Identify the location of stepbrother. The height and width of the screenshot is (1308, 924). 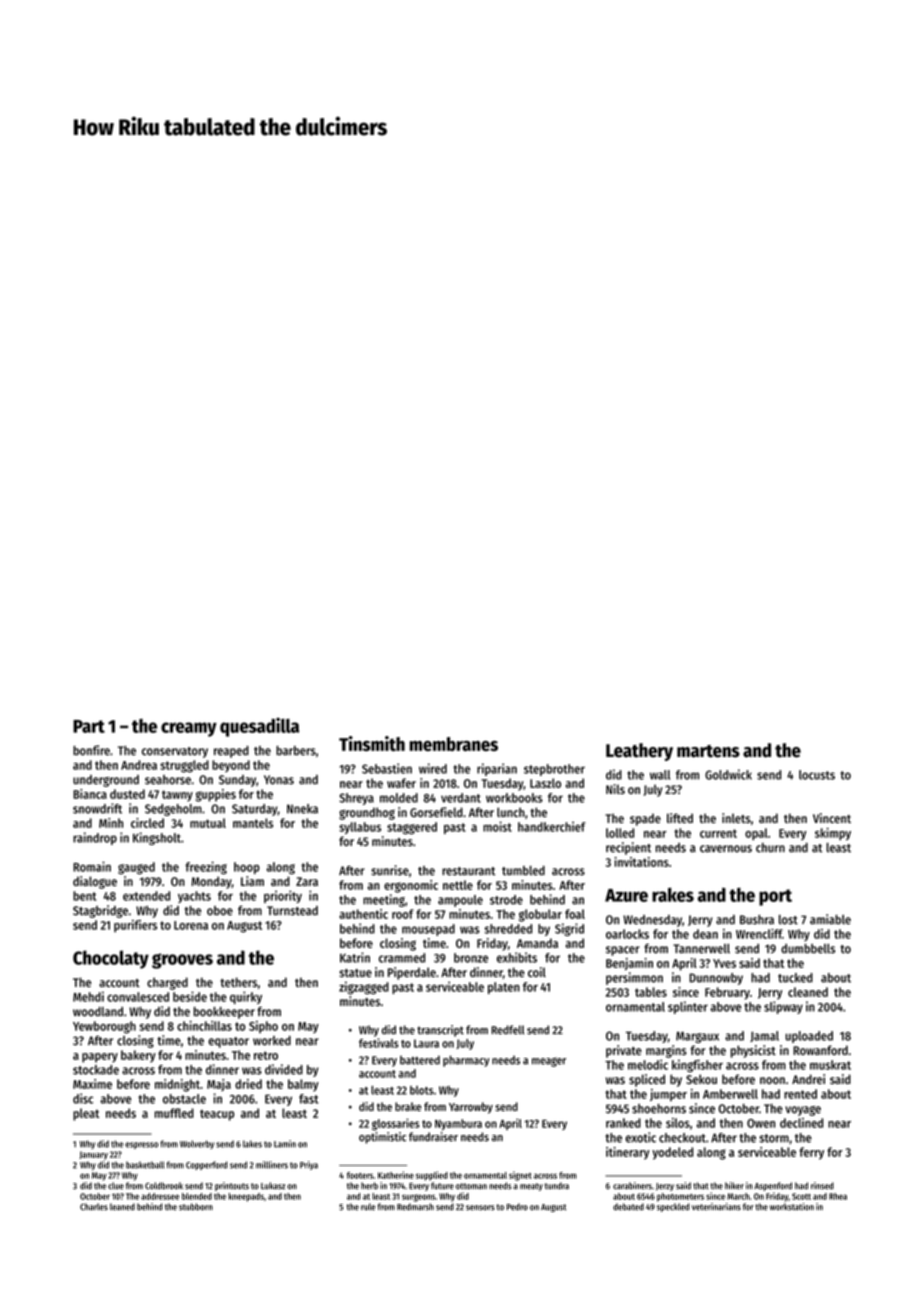
(554, 770).
